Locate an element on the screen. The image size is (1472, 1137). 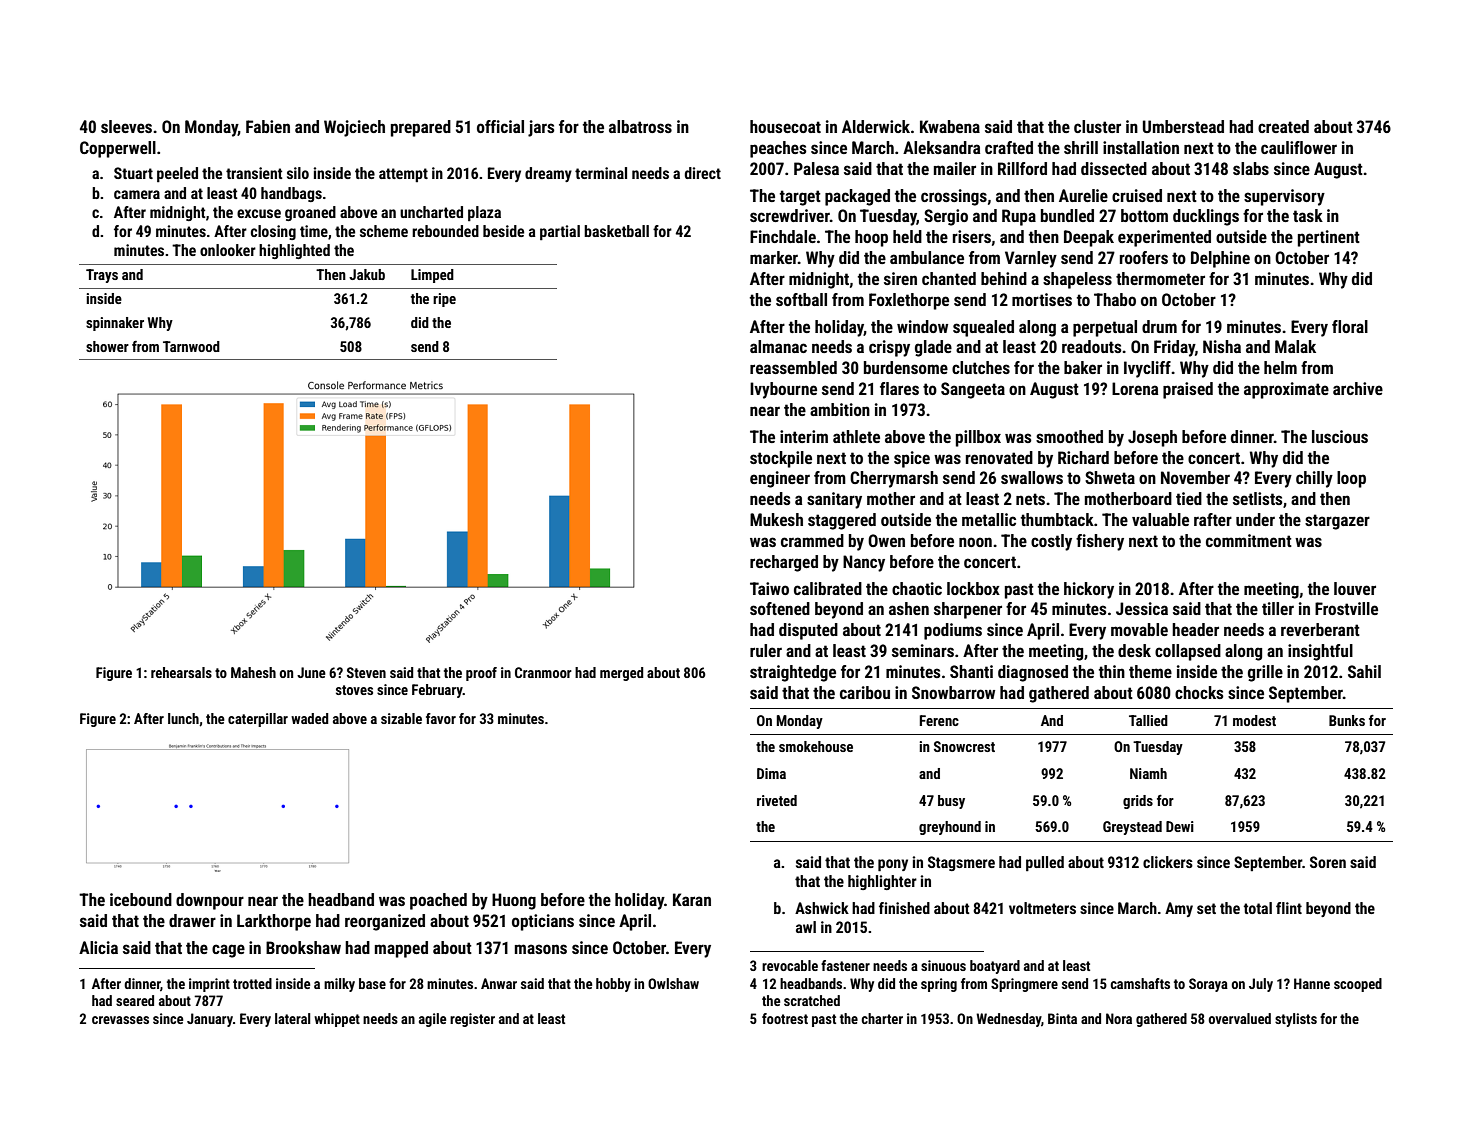
flint is located at coordinates (1289, 908).
